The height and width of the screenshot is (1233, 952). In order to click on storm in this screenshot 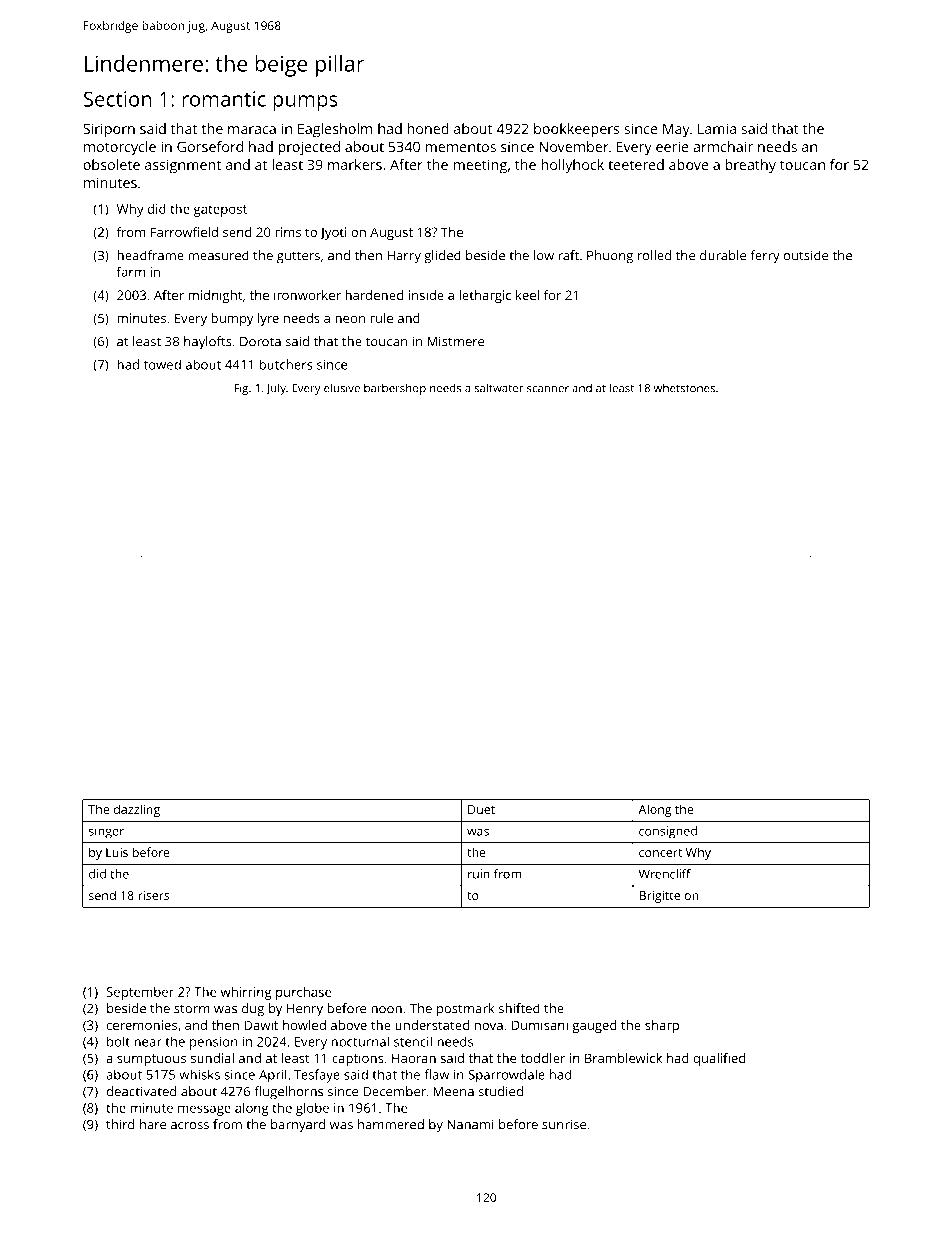, I will do `click(192, 1009)`.
